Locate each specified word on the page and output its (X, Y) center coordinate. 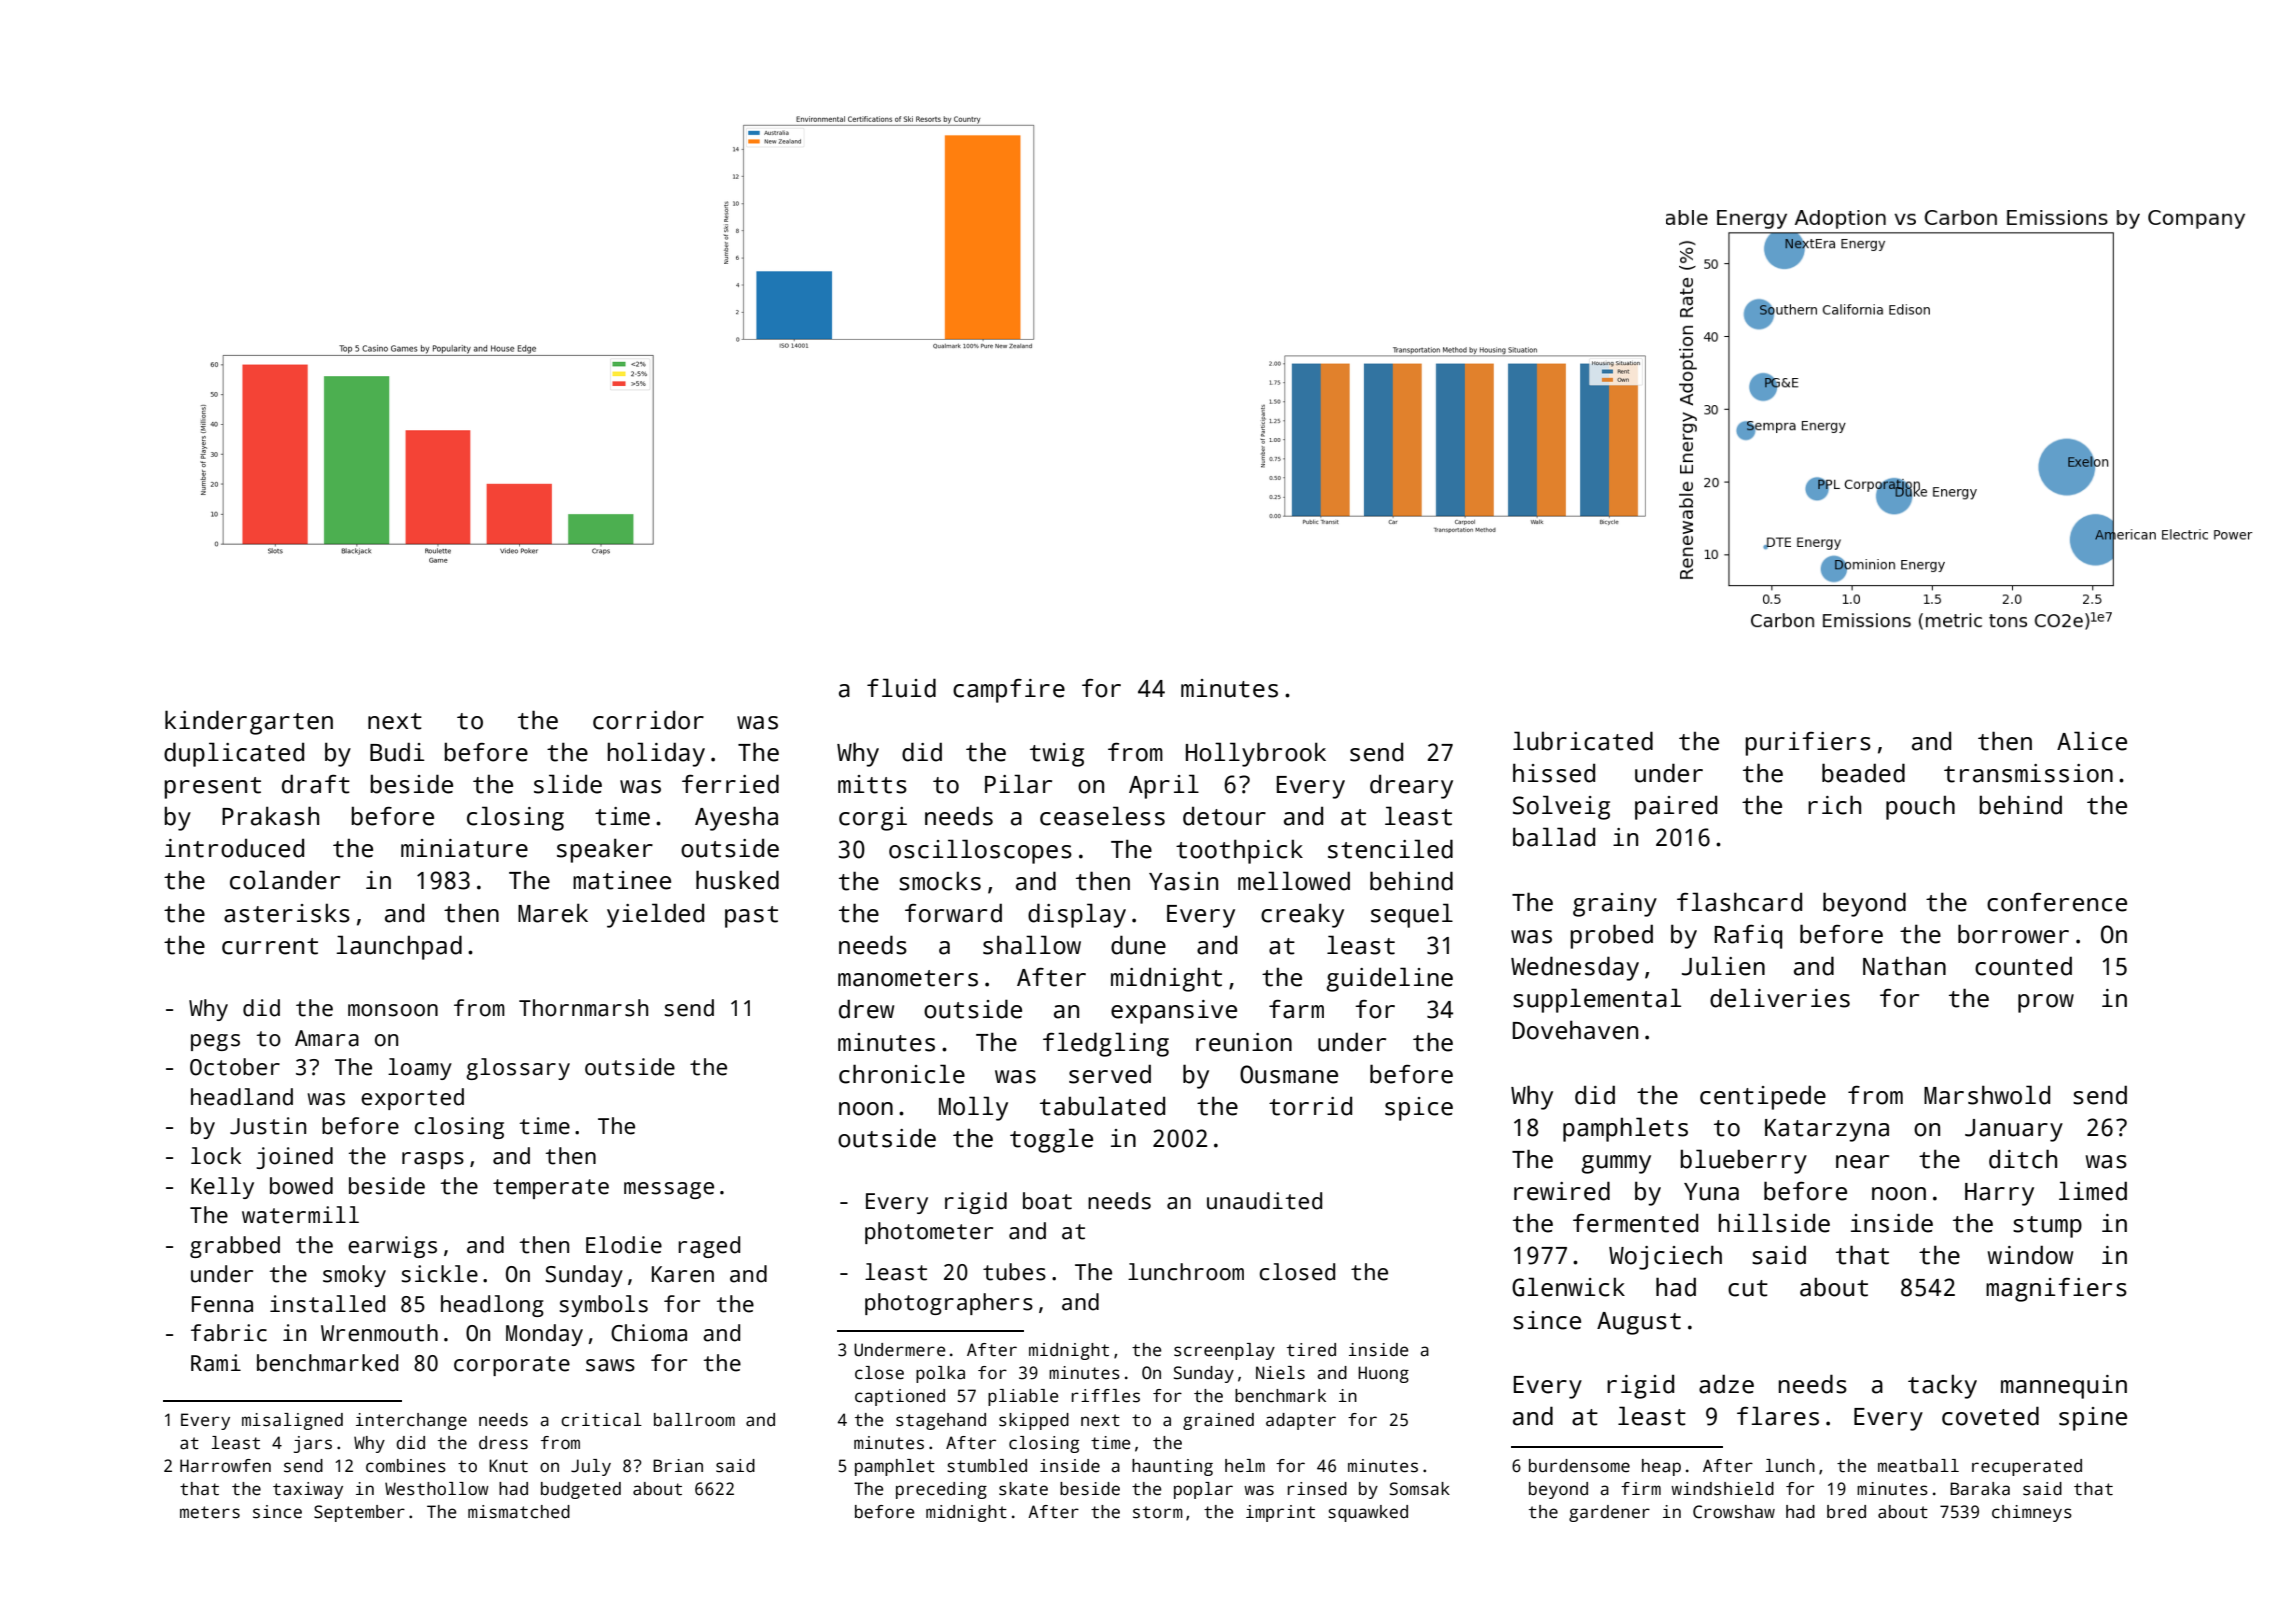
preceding (941, 1490)
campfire (1009, 691)
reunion (1244, 1042)
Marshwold (1987, 1095)
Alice (2092, 741)
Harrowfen (225, 1466)
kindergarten (249, 722)
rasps (433, 1160)
